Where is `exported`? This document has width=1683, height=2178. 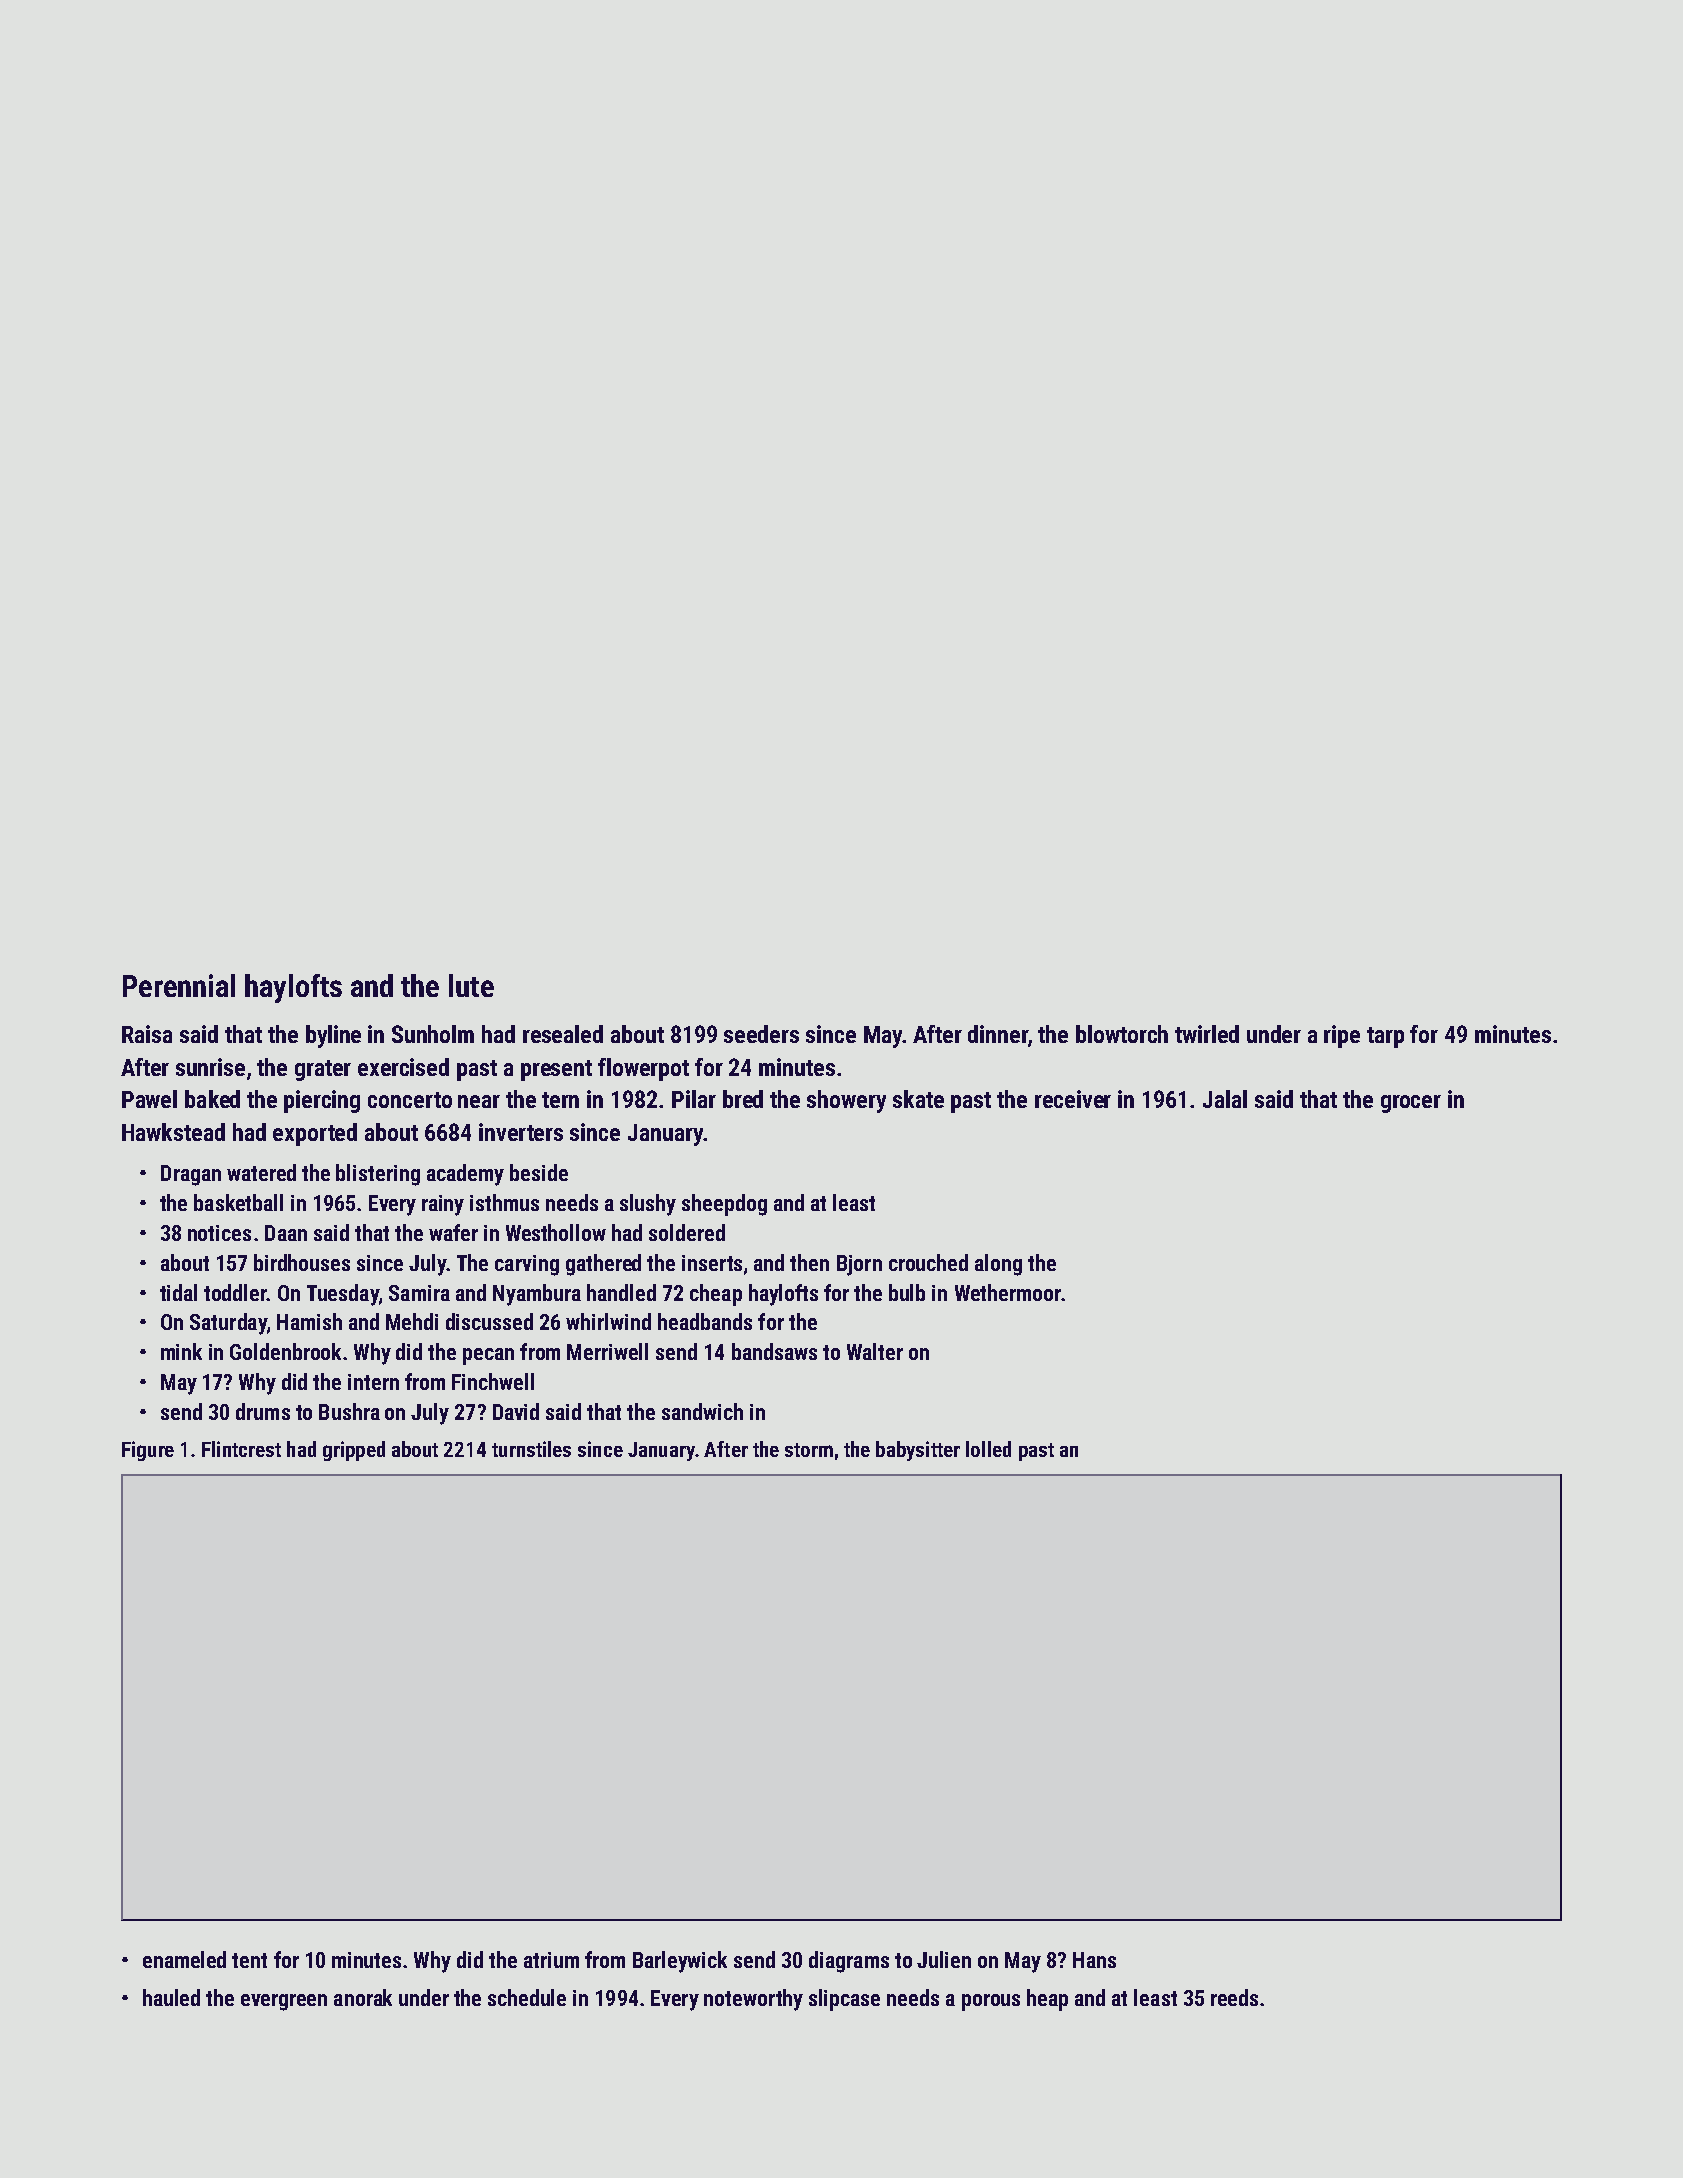 exported is located at coordinates (315, 1134).
